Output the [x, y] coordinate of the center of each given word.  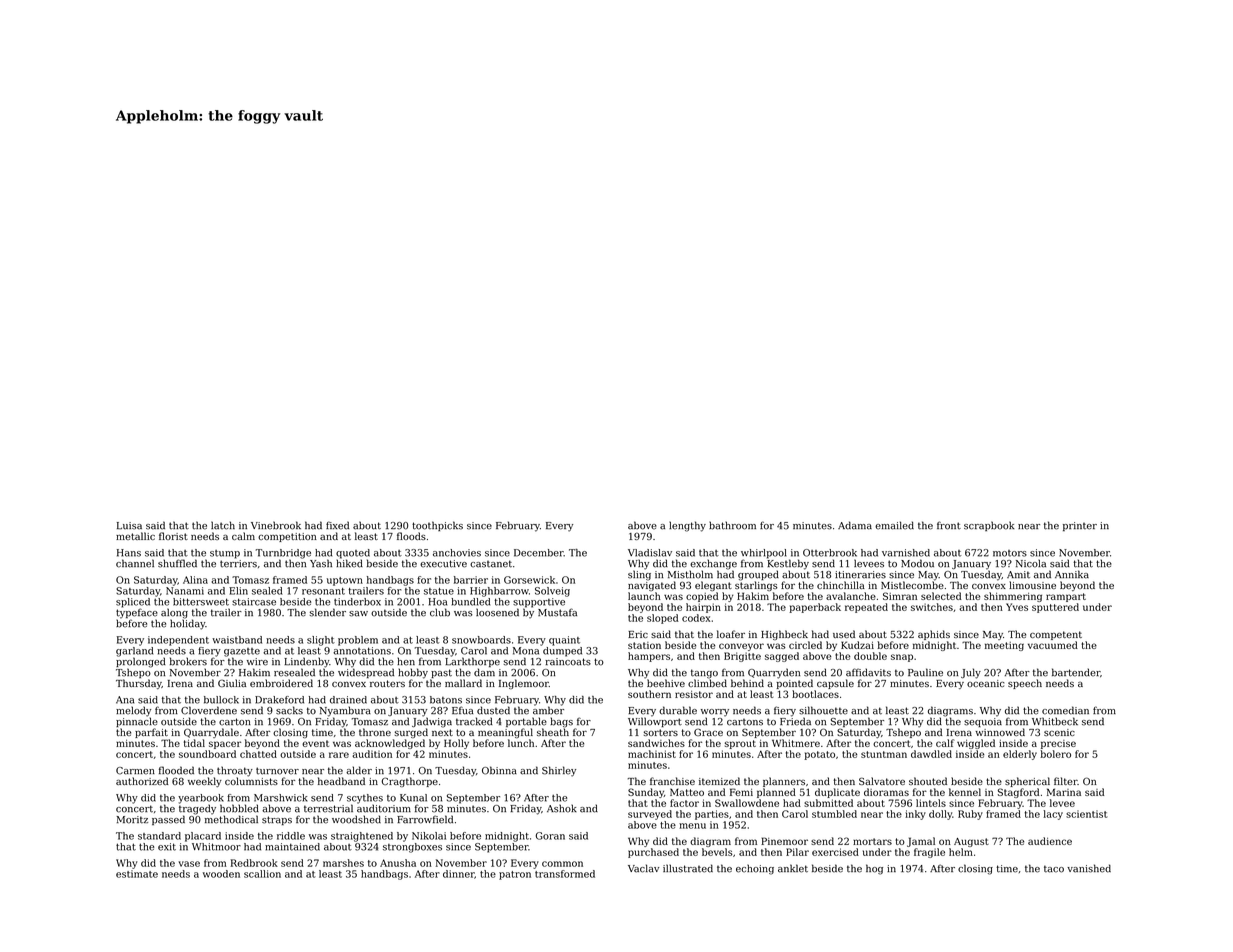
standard [159, 836]
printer [1080, 526]
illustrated [688, 868]
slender [328, 612]
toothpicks [437, 526]
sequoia [983, 722]
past [441, 673]
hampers [649, 657]
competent [1056, 635]
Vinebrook [276, 525]
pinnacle [137, 722]
